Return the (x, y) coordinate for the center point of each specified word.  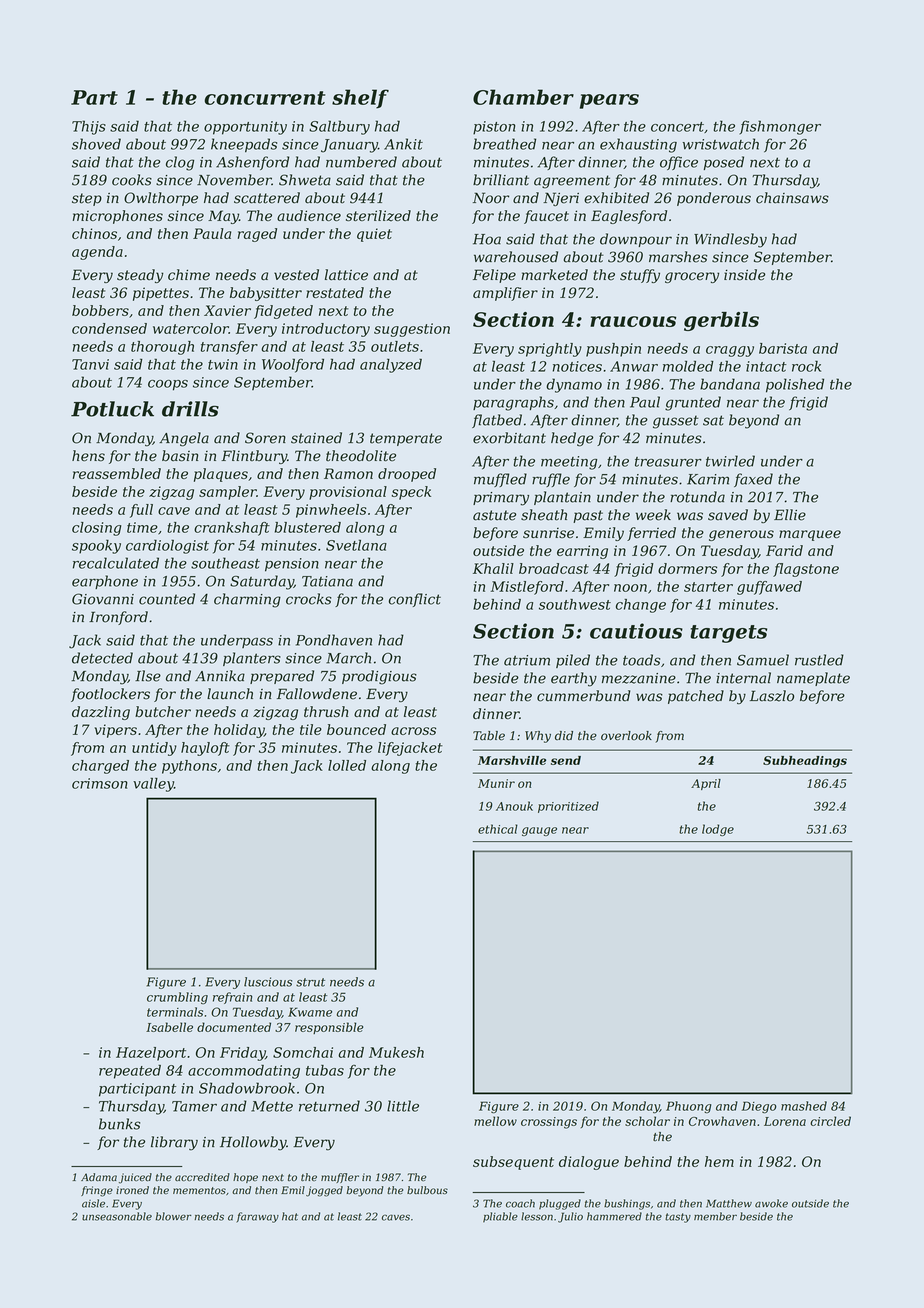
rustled (819, 660)
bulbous (427, 1190)
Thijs (89, 127)
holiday (239, 731)
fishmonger (780, 127)
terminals (175, 1012)
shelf (360, 99)
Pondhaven (334, 640)
